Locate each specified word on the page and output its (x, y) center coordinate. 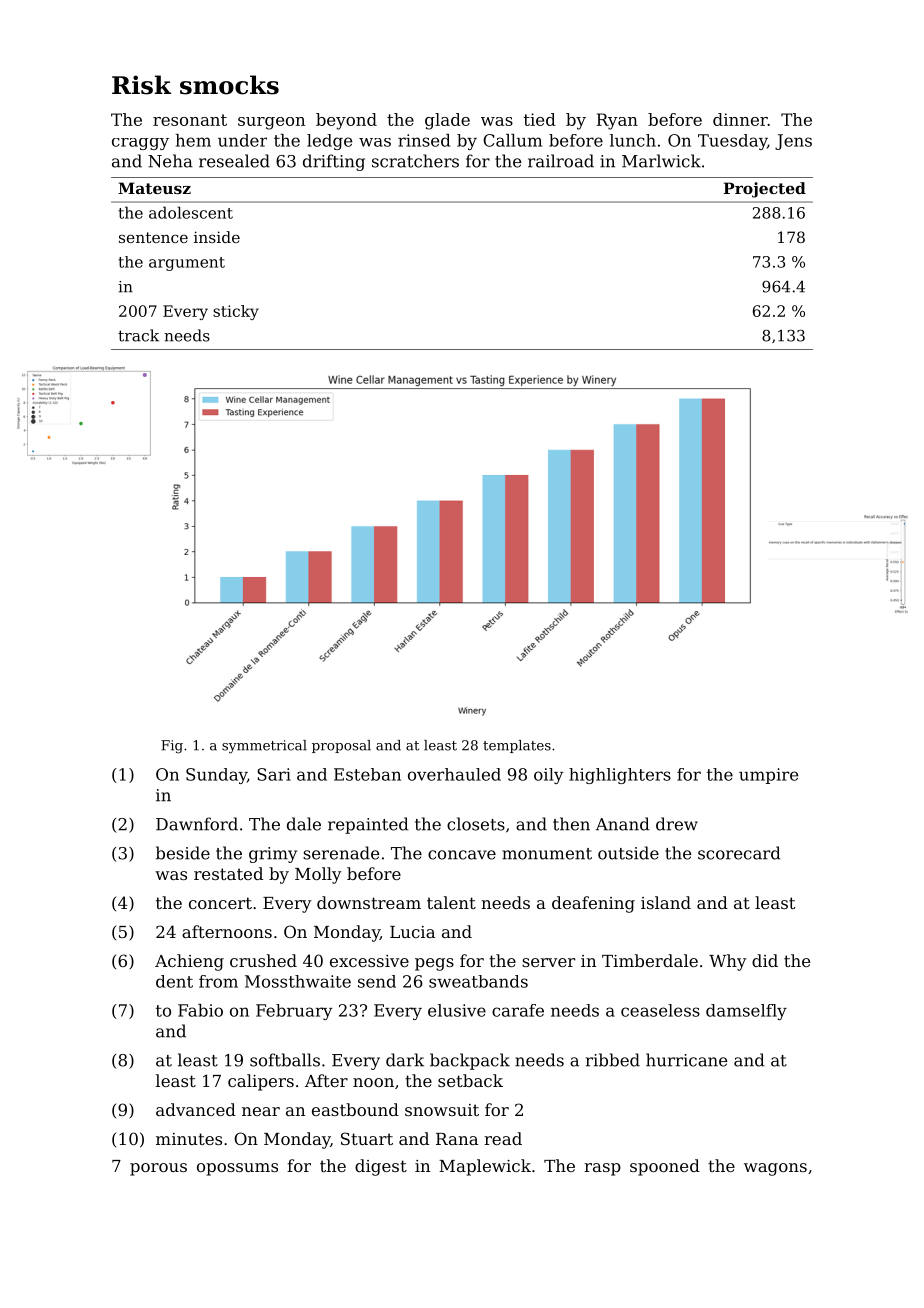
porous (158, 1169)
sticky (236, 312)
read (503, 1138)
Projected (765, 190)
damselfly (746, 1012)
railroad (561, 161)
